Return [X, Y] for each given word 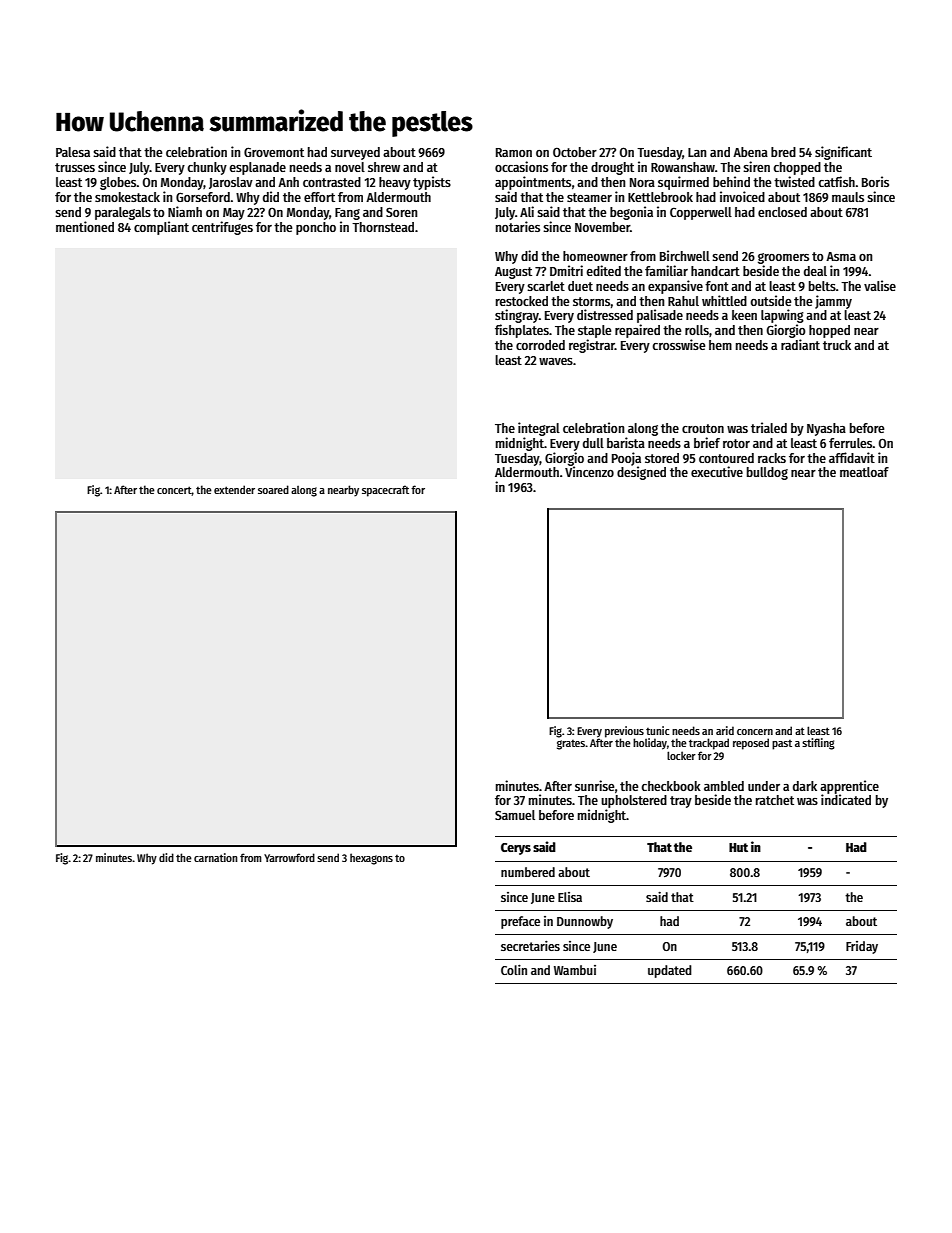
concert [174, 491]
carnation [216, 857]
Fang [347, 214]
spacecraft [385, 491]
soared [273, 489]
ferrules [851, 443]
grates [571, 745]
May [234, 214]
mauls [848, 197]
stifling [818, 744]
